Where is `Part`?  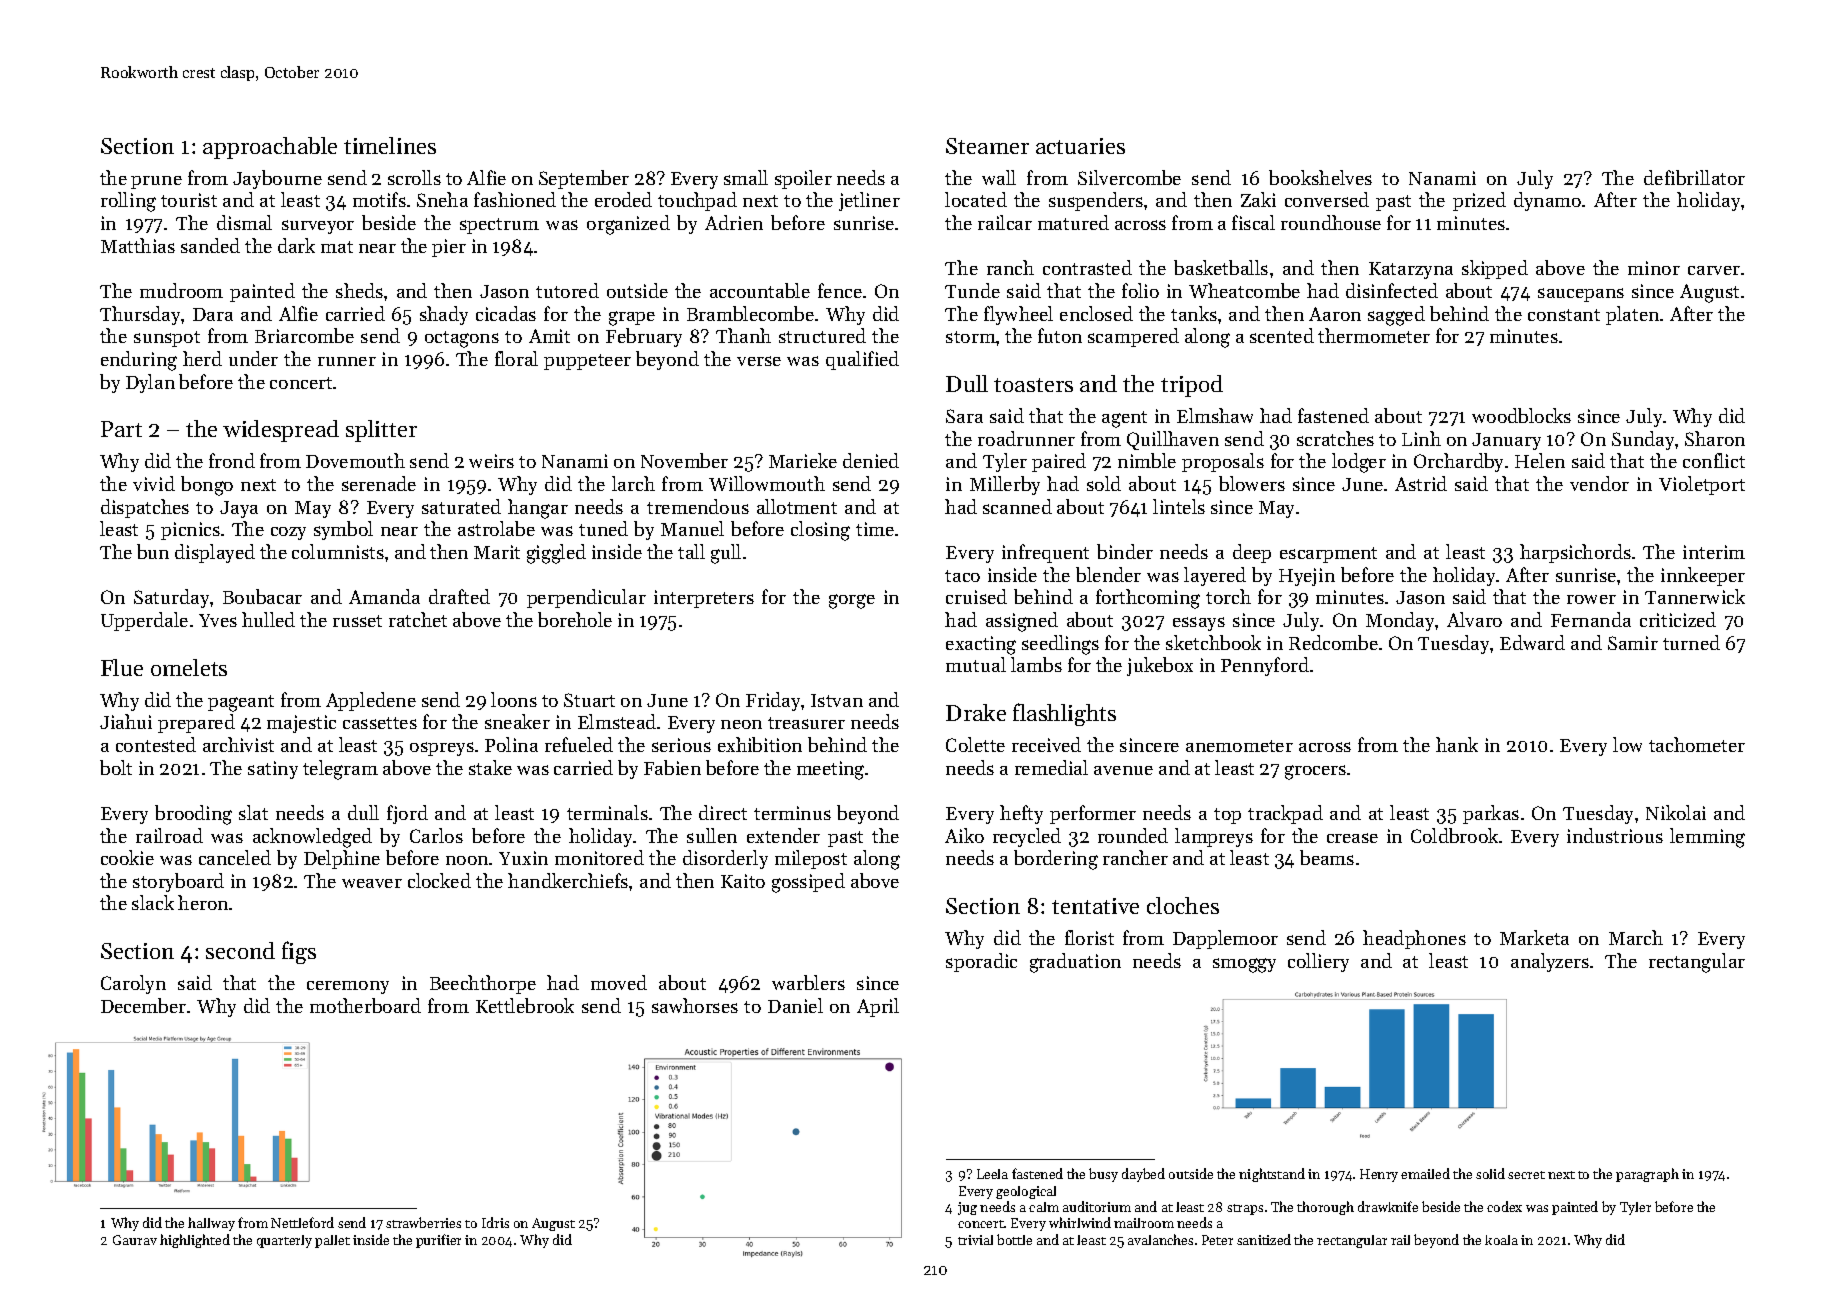
Part is located at coordinates (121, 429).
